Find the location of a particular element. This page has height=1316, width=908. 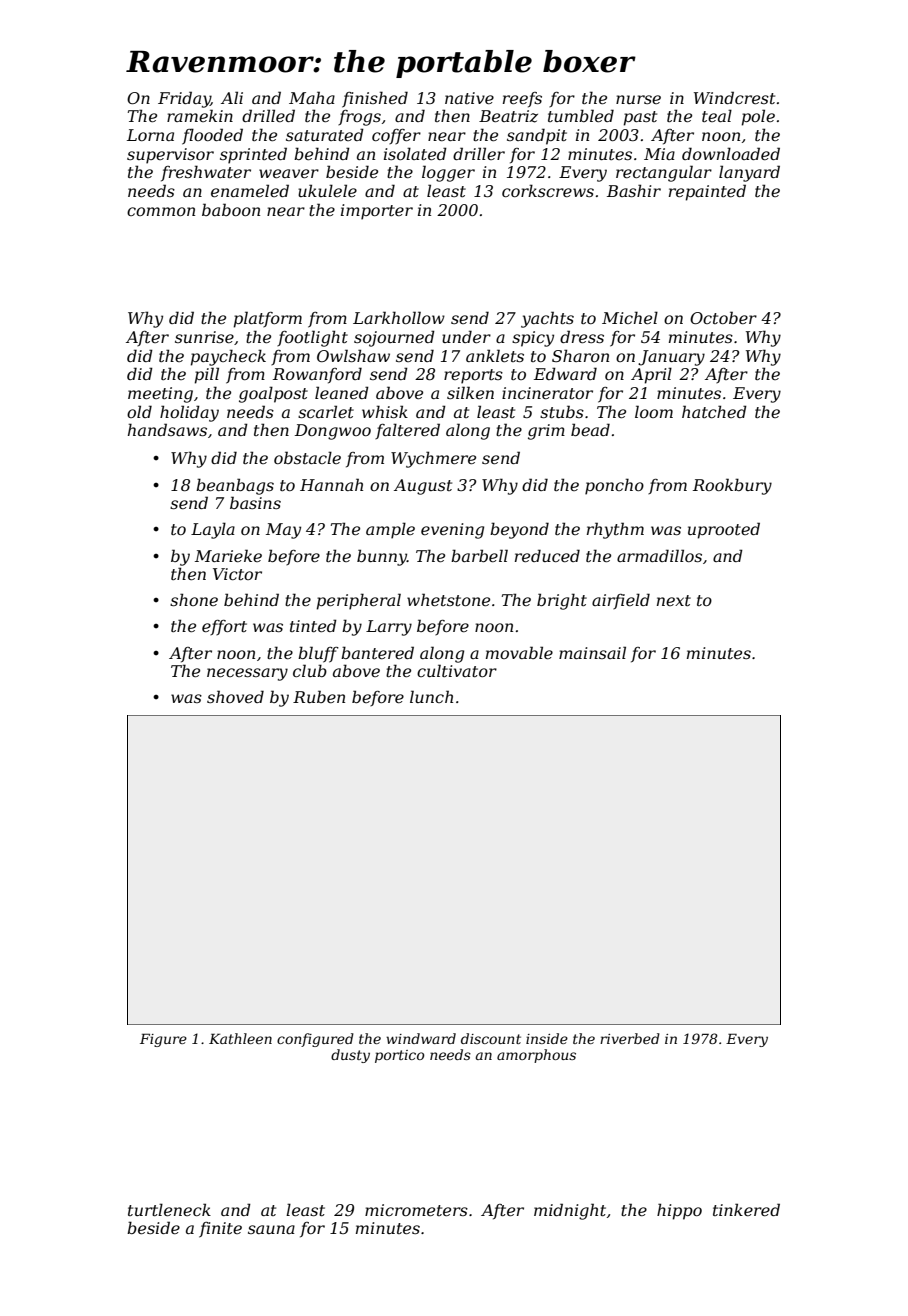

Kathleen is located at coordinates (240, 1038).
